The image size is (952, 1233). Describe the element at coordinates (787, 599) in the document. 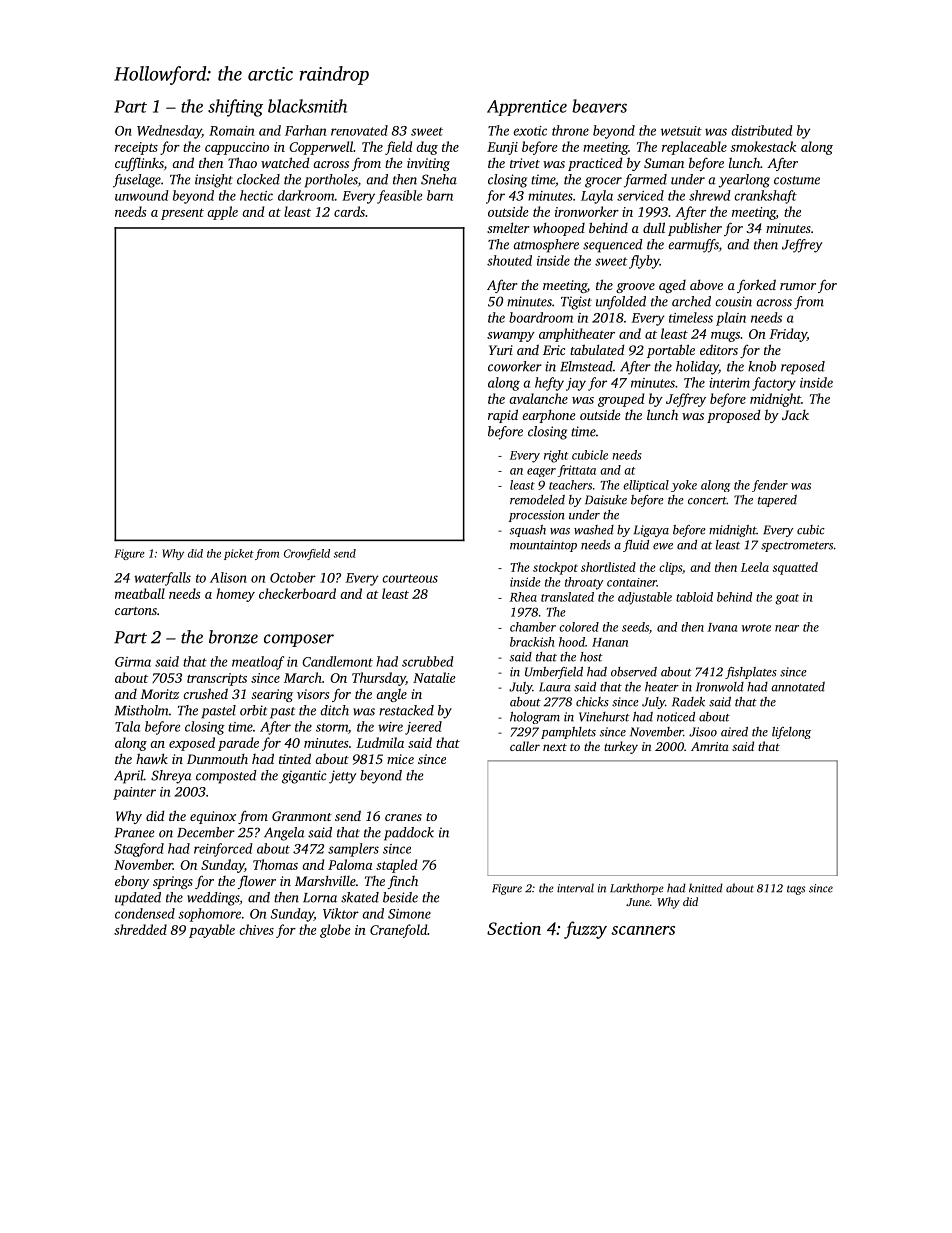

I see `goat` at that location.
